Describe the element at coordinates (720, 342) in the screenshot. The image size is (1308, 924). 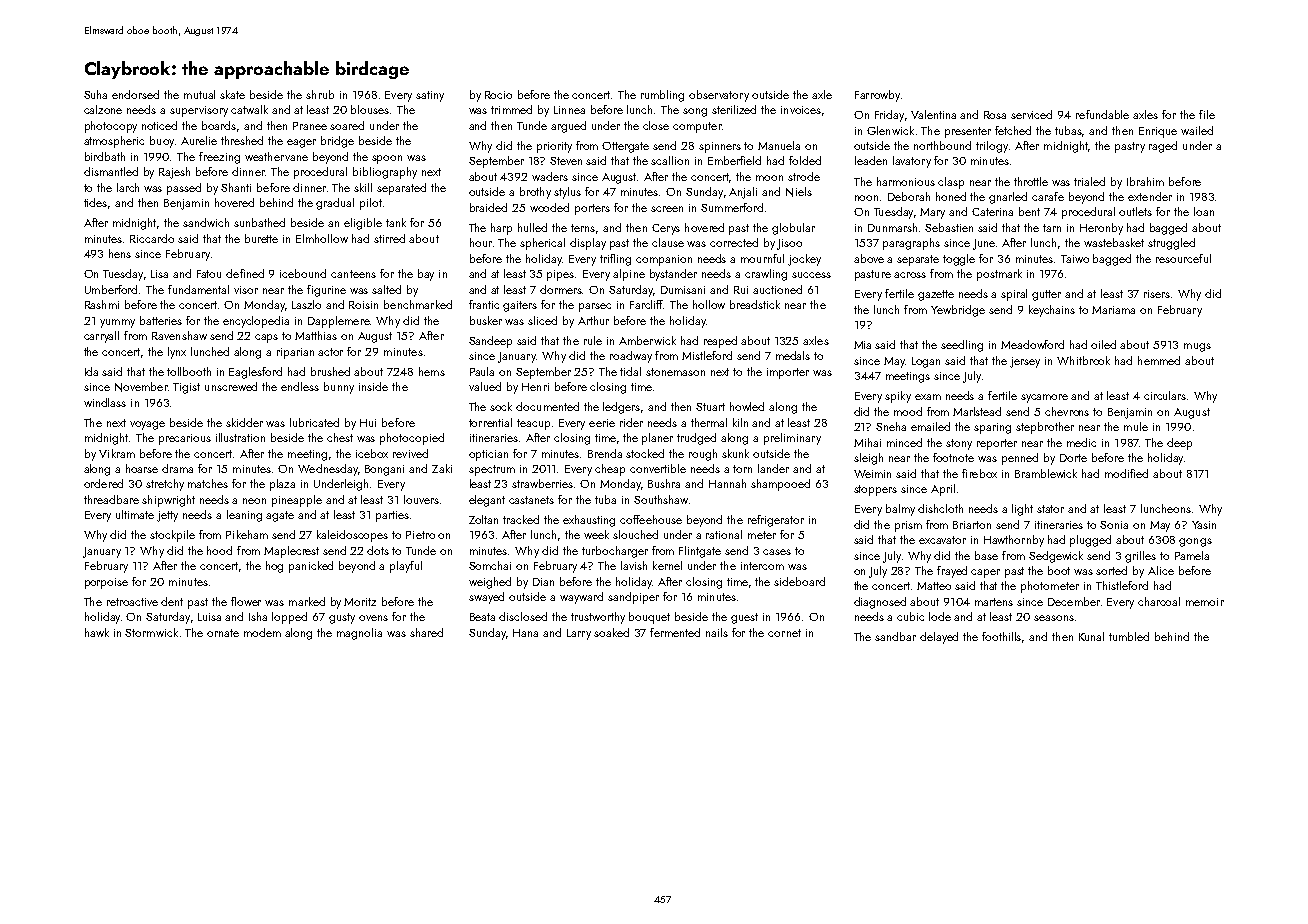
I see `reaped` at that location.
